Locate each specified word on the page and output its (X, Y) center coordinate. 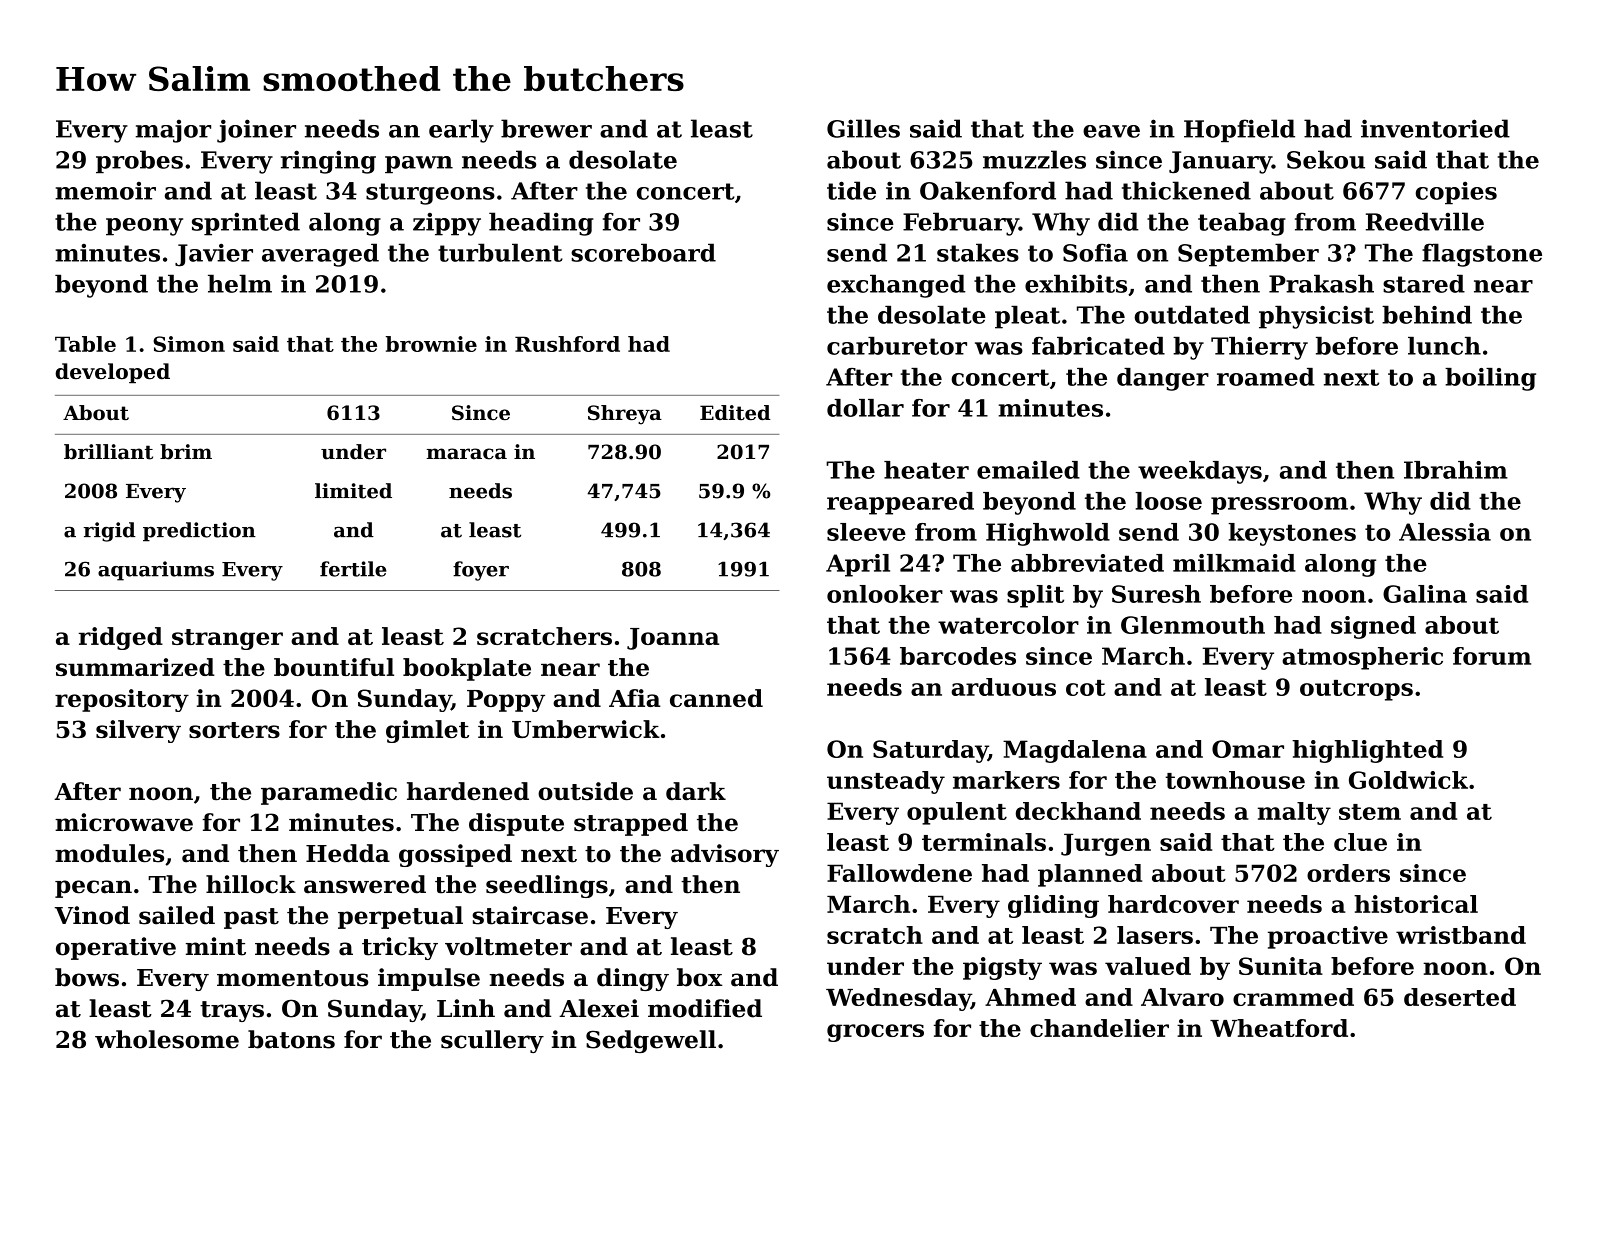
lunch (1444, 346)
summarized (135, 667)
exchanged (896, 286)
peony (144, 227)
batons (291, 1039)
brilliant (108, 452)
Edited (735, 412)
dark (696, 791)
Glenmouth (1193, 625)
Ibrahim (1456, 470)
